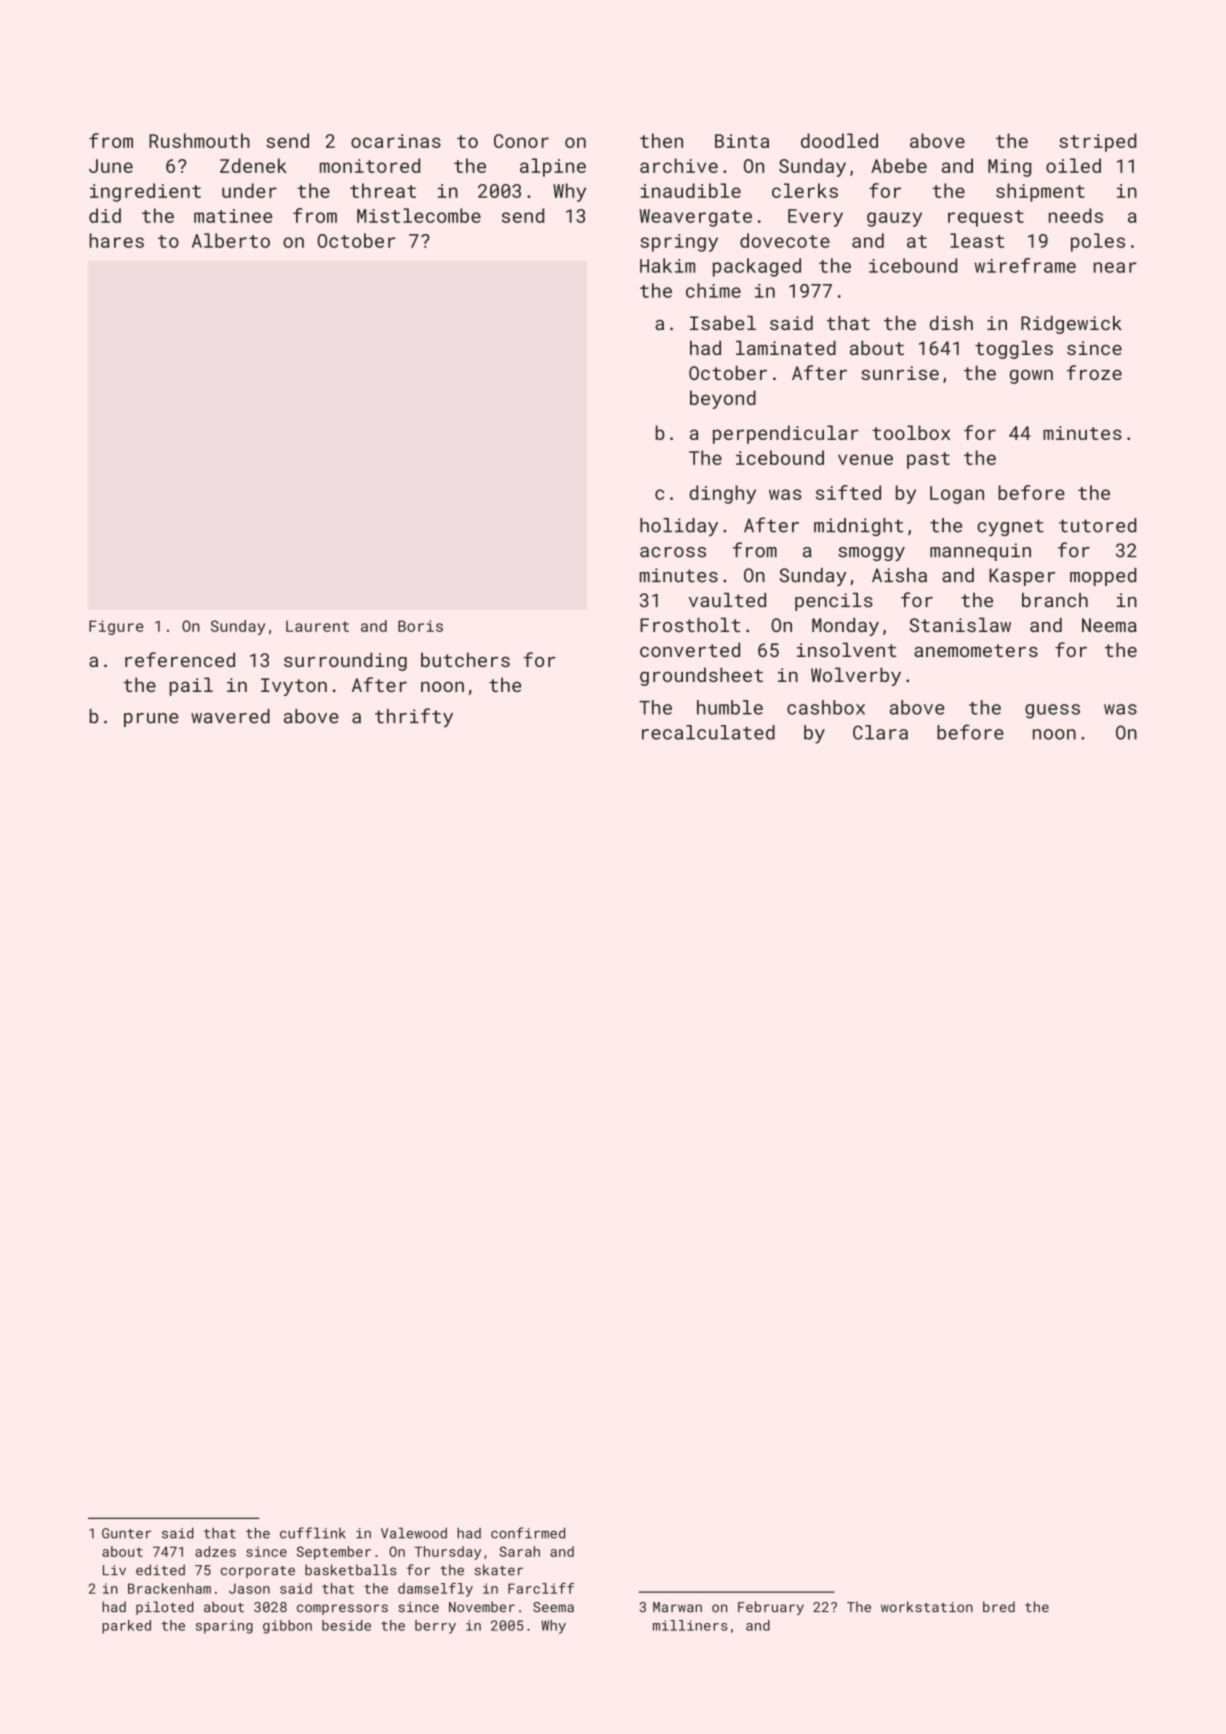 Image resolution: width=1226 pixels, height=1734 pixels. Describe the element at coordinates (151, 720) in the page. I see `prune` at that location.
